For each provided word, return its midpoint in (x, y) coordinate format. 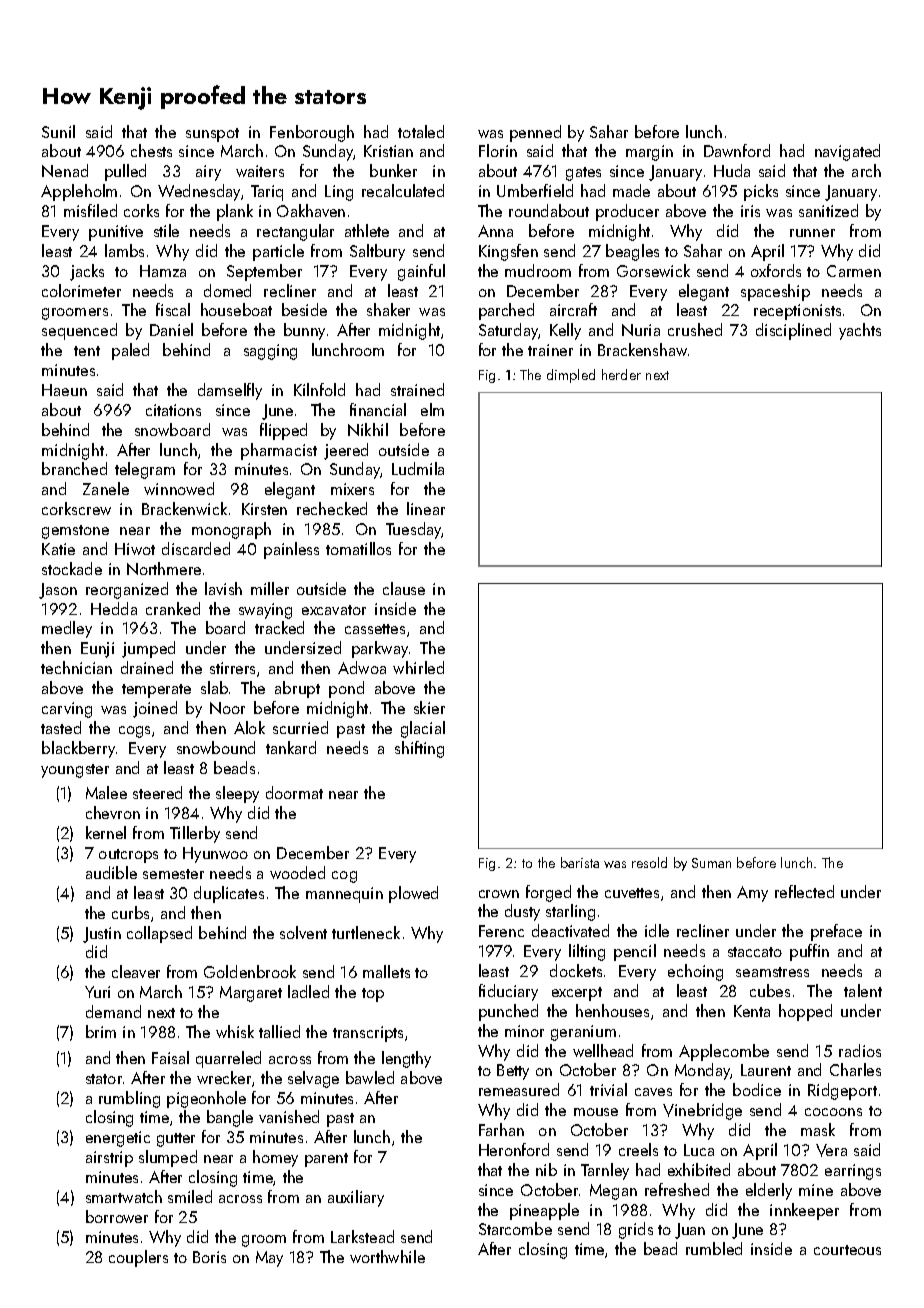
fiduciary (508, 992)
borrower (117, 1216)
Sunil (58, 131)
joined (155, 709)
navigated (847, 152)
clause (404, 588)
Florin (498, 150)
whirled (418, 667)
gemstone (75, 532)
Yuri (97, 992)
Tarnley (605, 1171)
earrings (853, 1172)
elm (432, 409)
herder (621, 374)
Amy (752, 894)
